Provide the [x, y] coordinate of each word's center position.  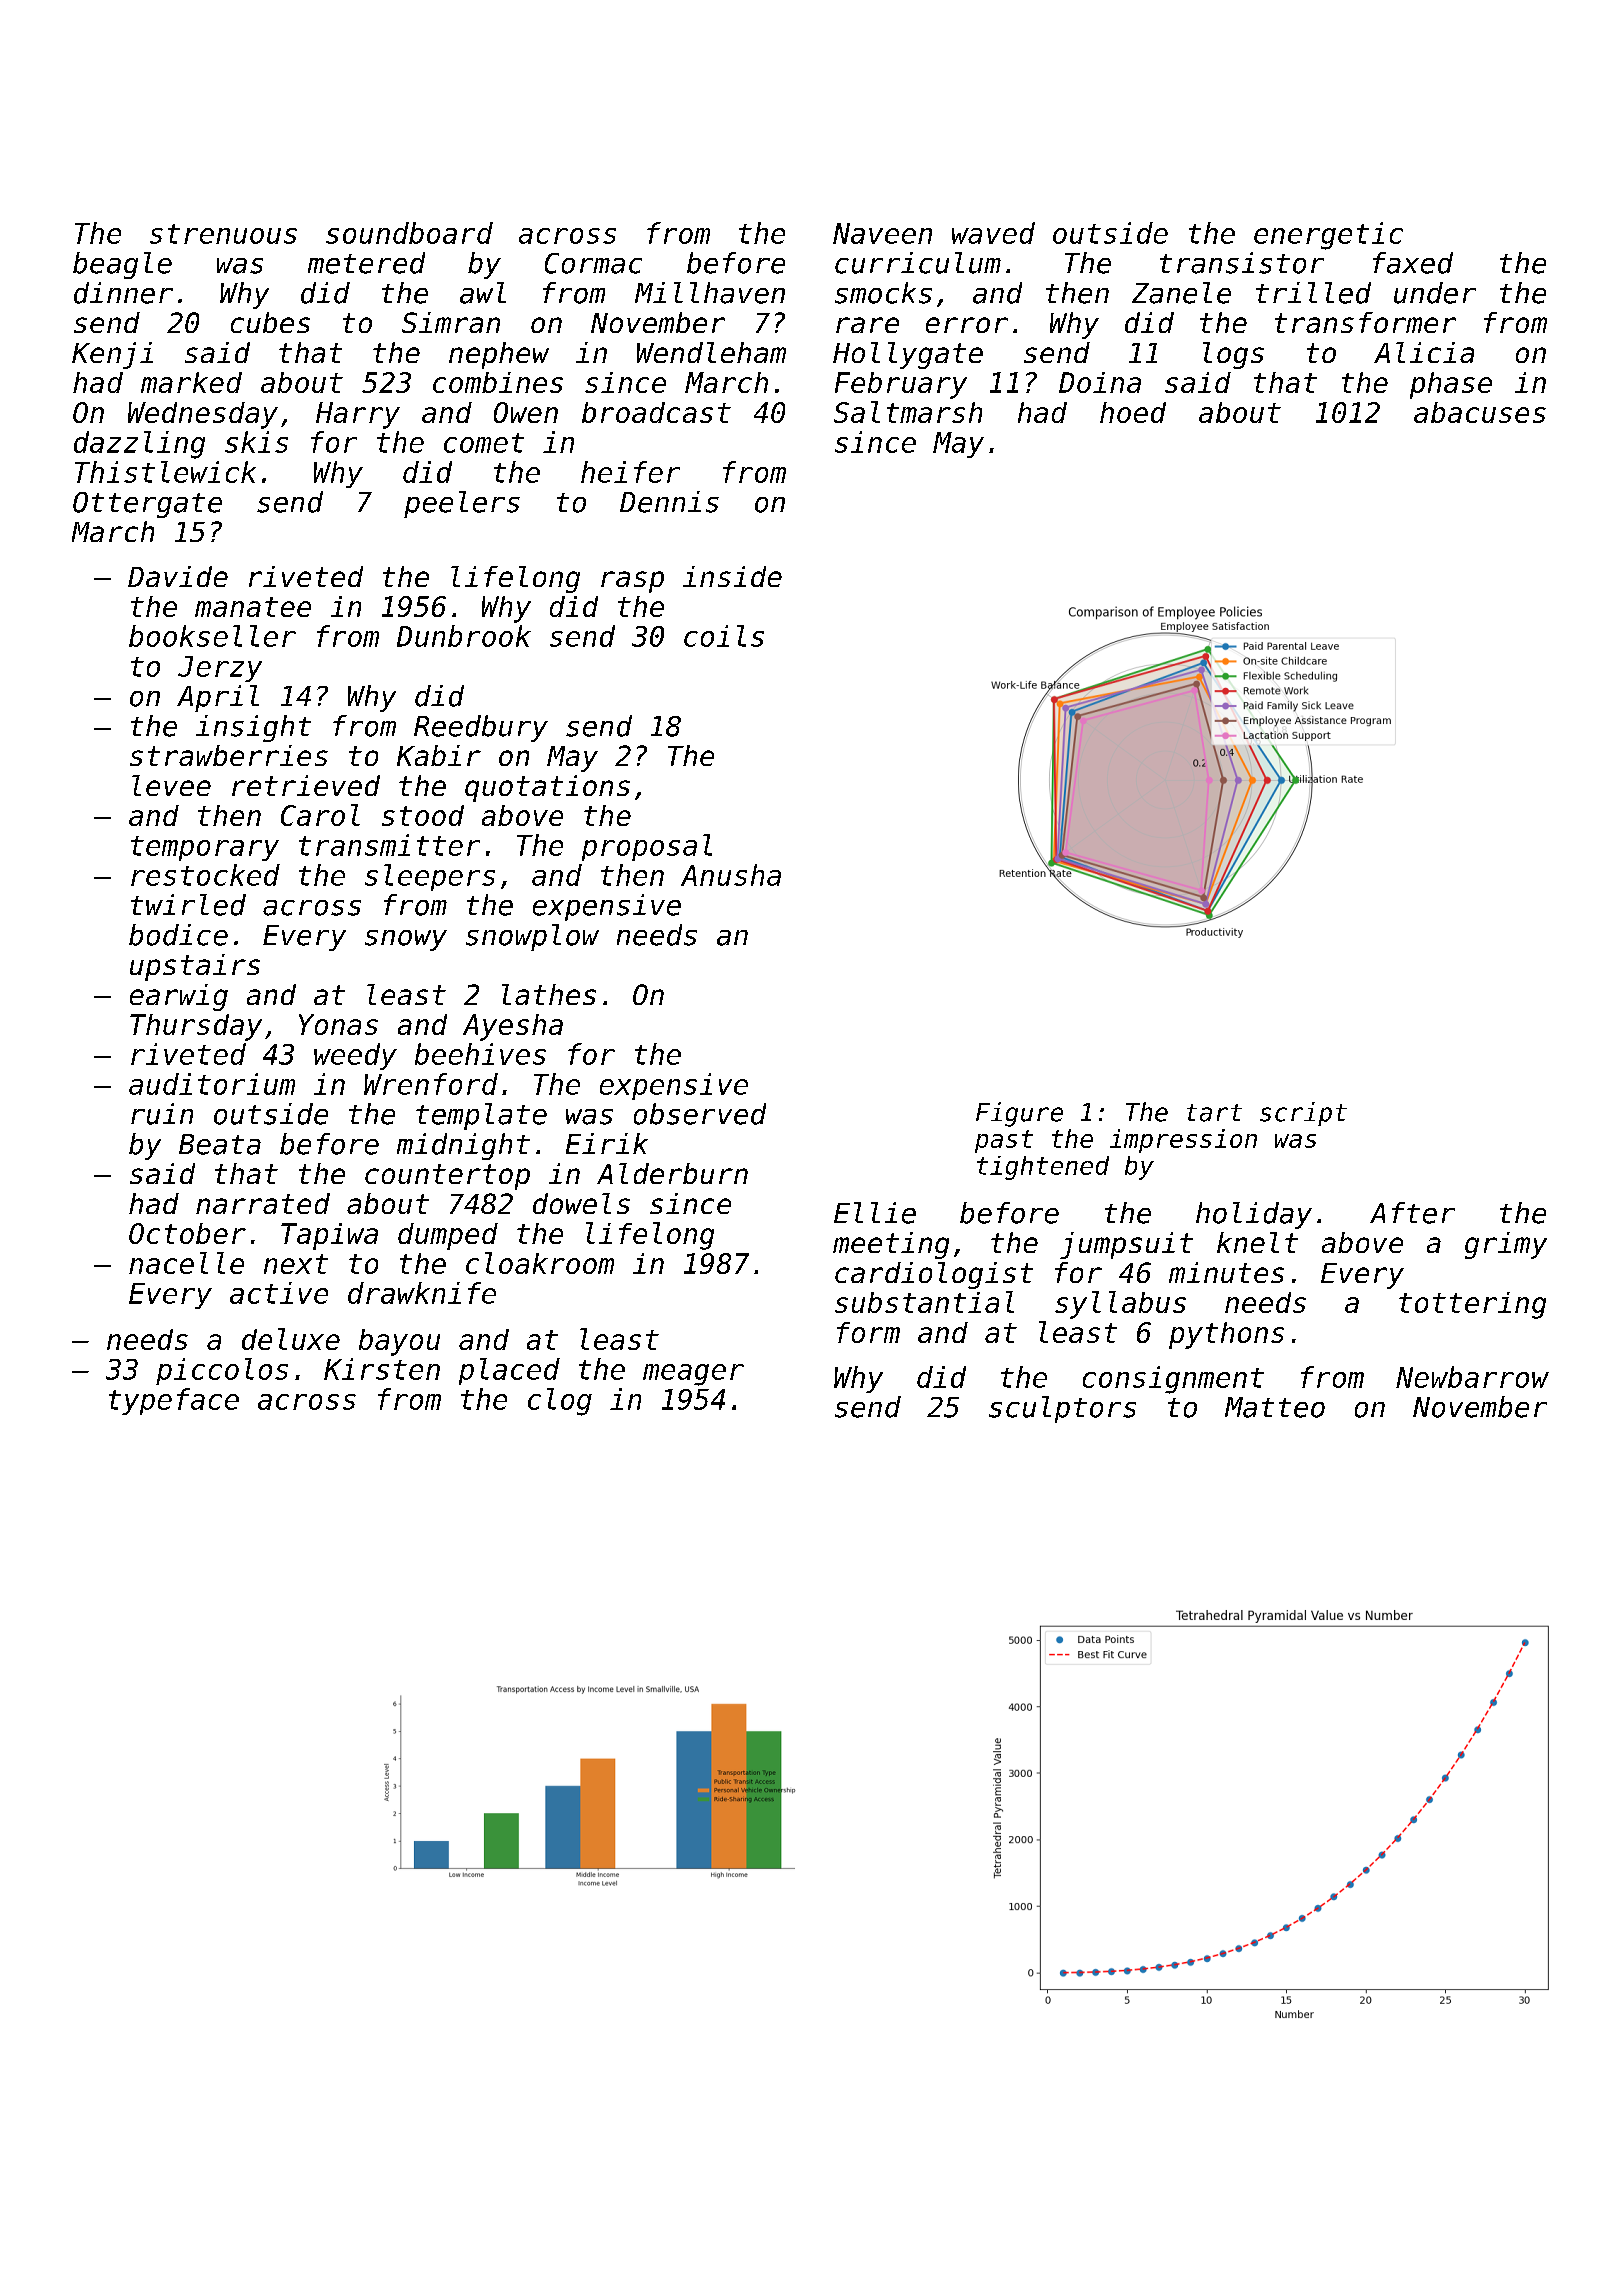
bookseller [212, 636]
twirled [188, 905]
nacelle [186, 1263]
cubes [270, 322]
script [1303, 1114]
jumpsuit [1126, 1245]
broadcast [656, 412]
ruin [162, 1114]
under [1435, 293]
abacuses [1480, 412]
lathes [549, 994]
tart [1214, 1113]
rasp [632, 582]
